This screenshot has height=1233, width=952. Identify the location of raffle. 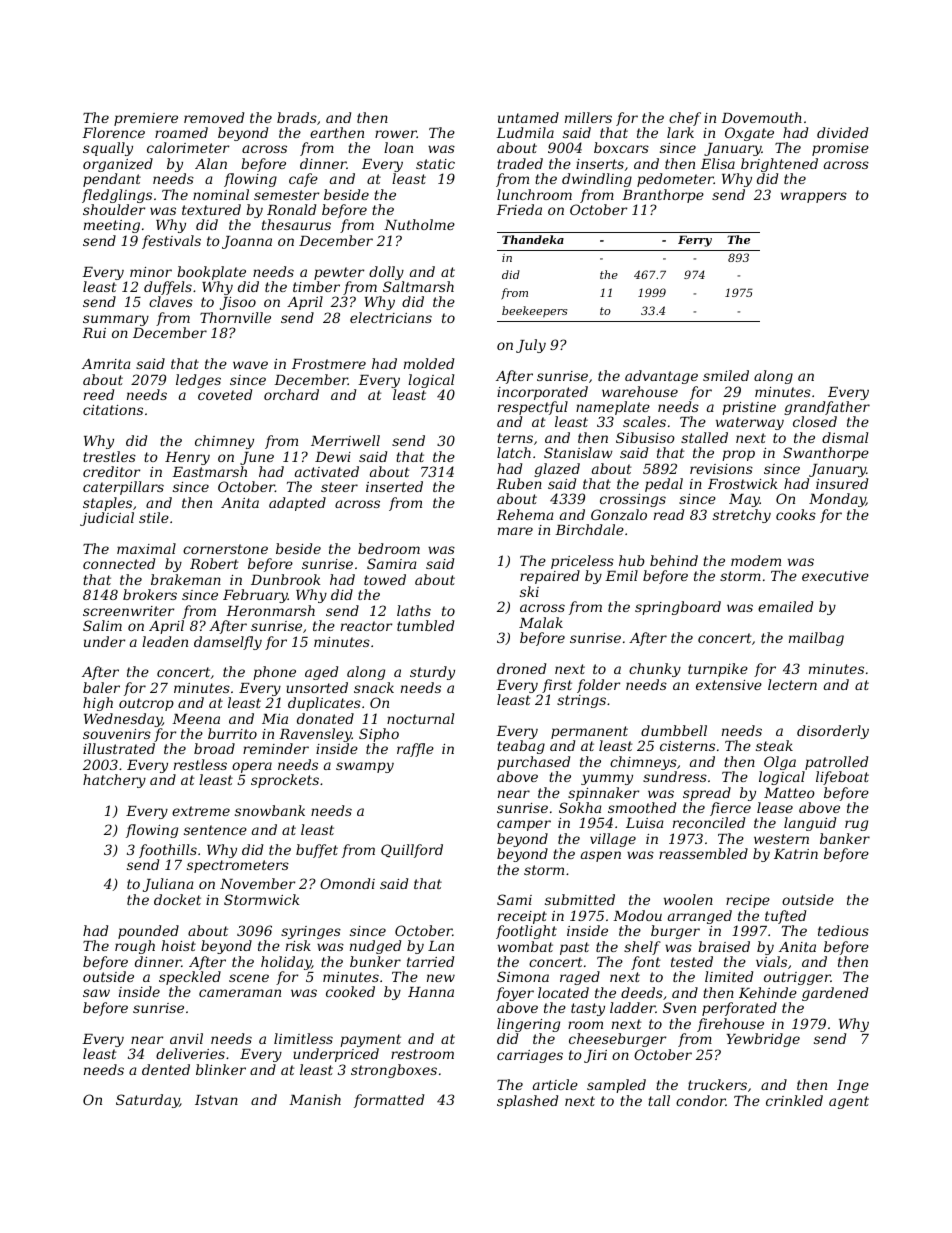
(415, 750).
